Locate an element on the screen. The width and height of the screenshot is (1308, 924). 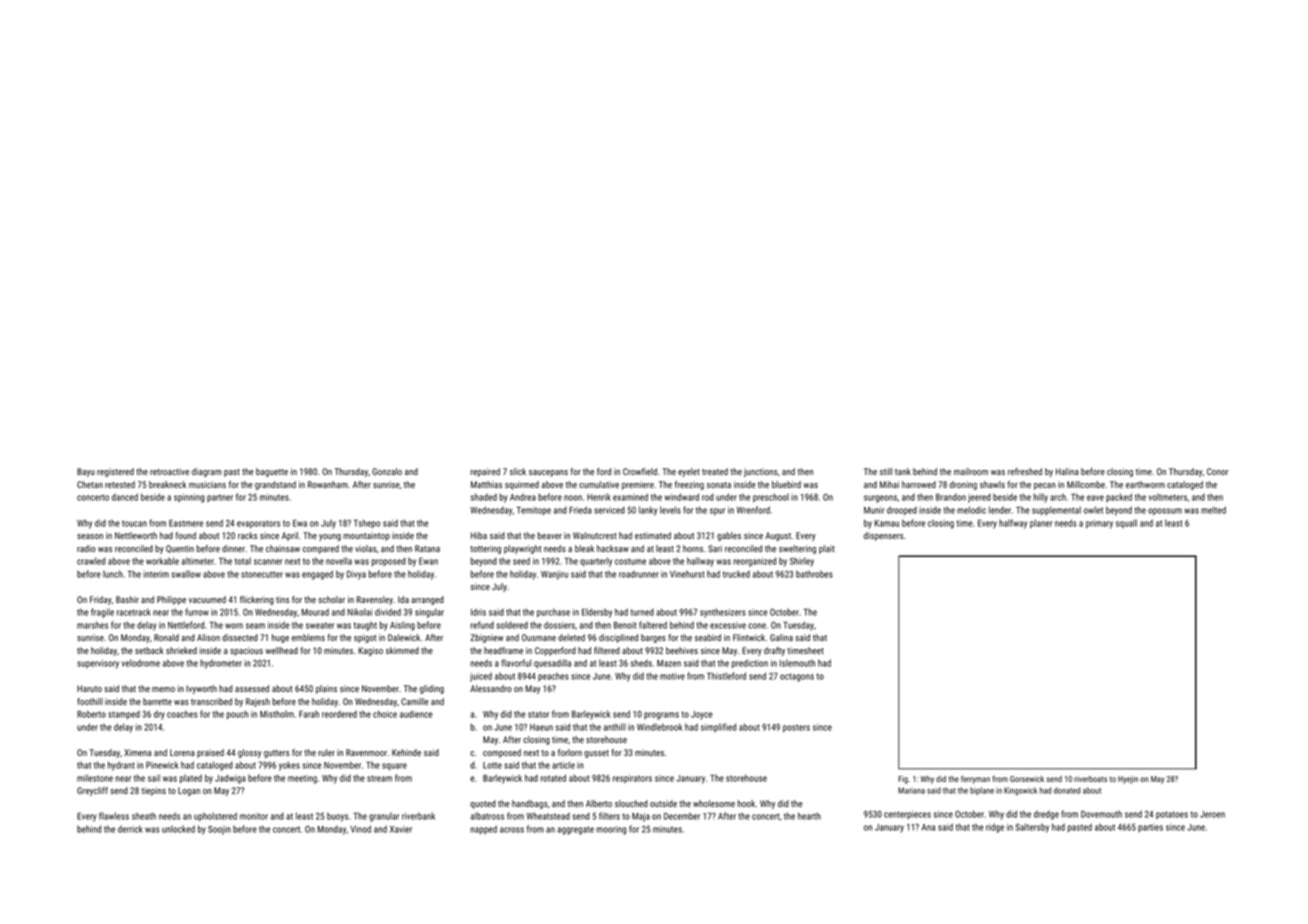
Islemouth is located at coordinates (797, 663).
